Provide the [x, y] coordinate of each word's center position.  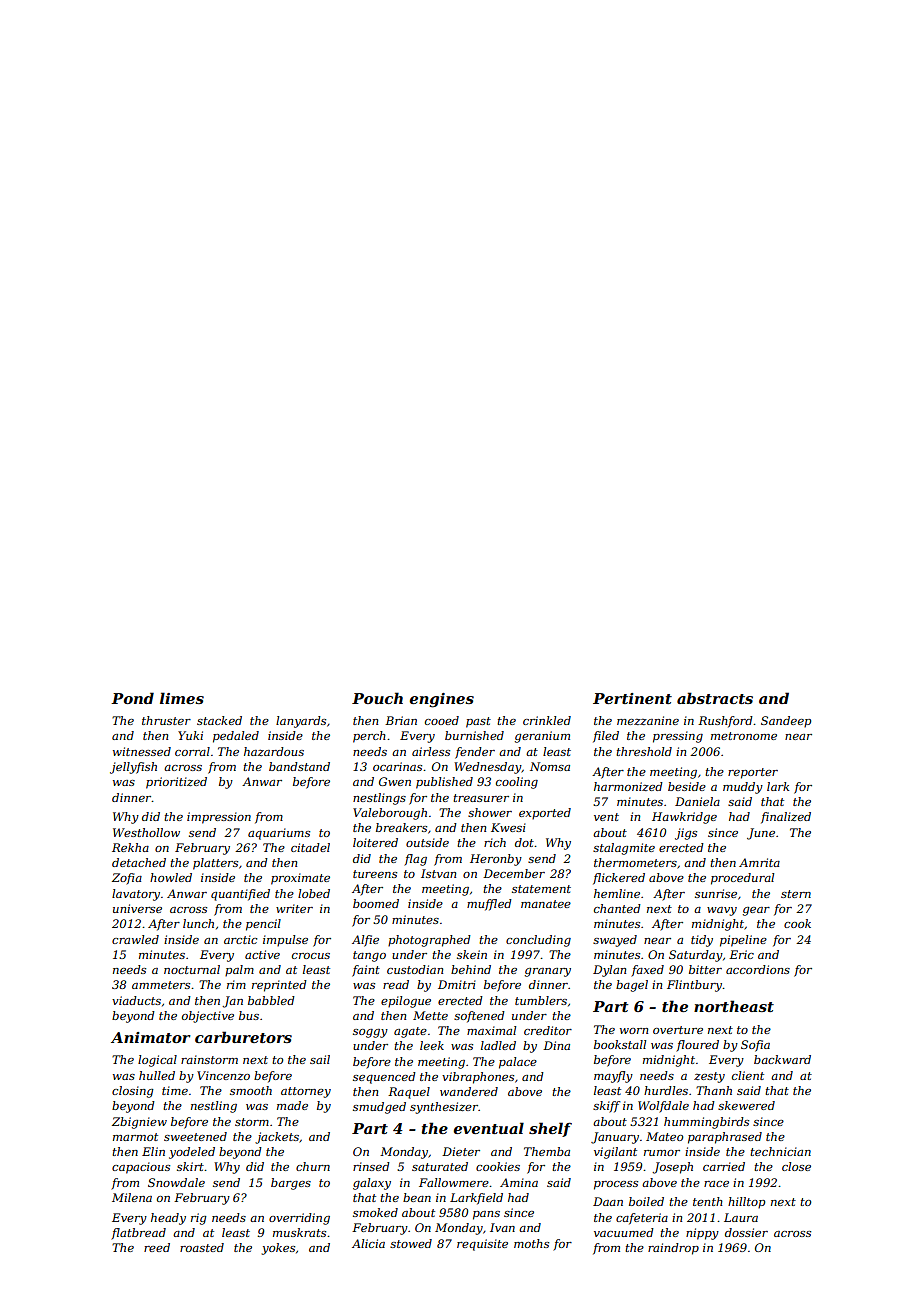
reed [157, 1247]
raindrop [673, 1249]
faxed [647, 971]
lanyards [301, 722]
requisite [482, 1245]
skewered [746, 1105]
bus [249, 1015]
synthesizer [444, 1108]
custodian [415, 969]
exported [545, 814]
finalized [786, 818]
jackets [277, 1138]
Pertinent [632, 698]
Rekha [130, 847]
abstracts [715, 698]
